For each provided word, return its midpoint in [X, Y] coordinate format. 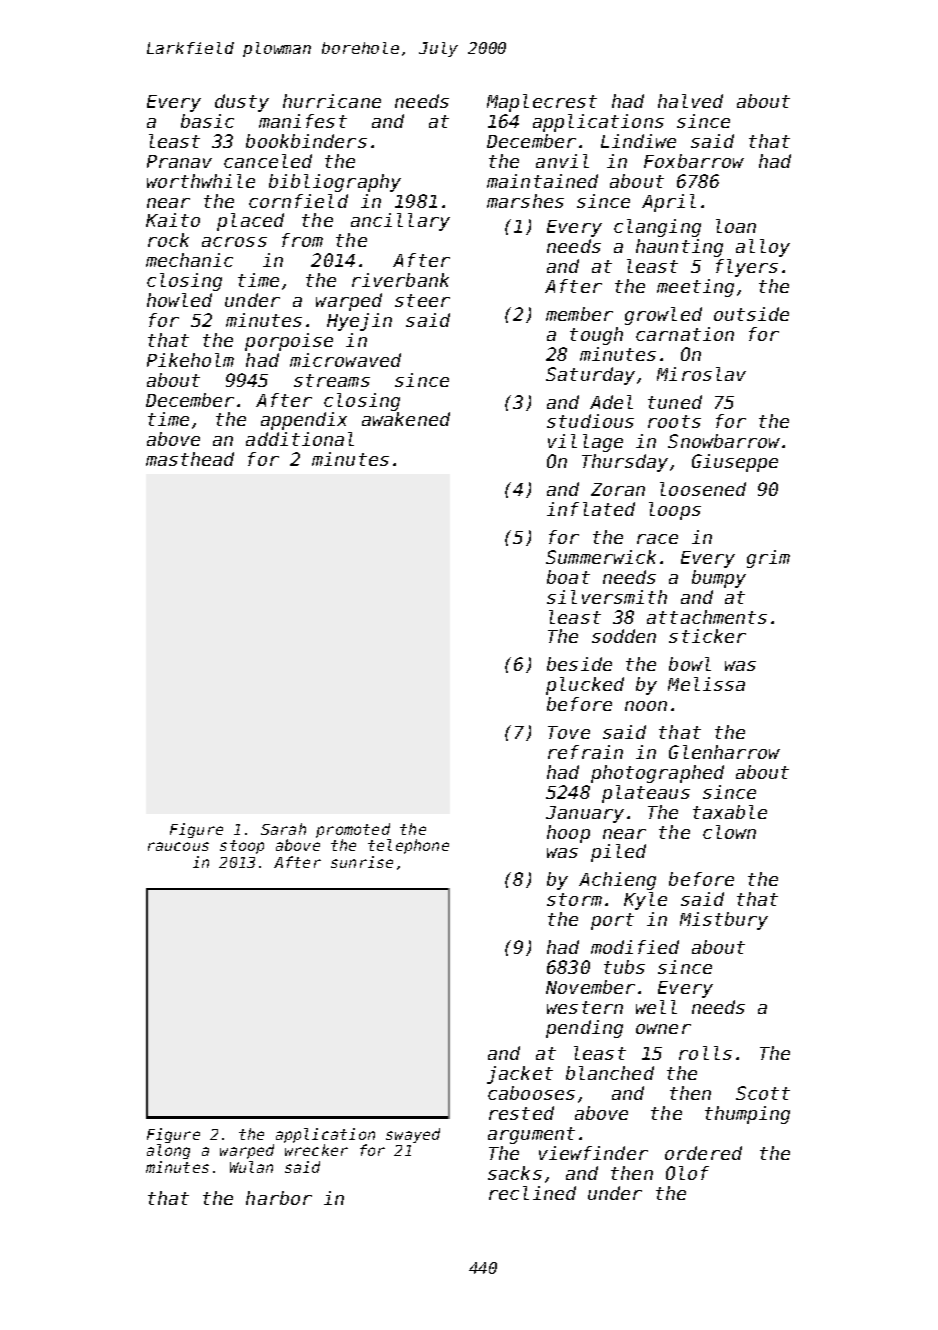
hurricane [332, 101]
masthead [190, 459]
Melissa [706, 684]
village [585, 443]
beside [579, 664]
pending [584, 1029]
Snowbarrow [724, 441]
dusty [242, 103]
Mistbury [724, 921]
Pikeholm [190, 360]
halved [690, 101]
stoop [242, 847]
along [168, 1151]
